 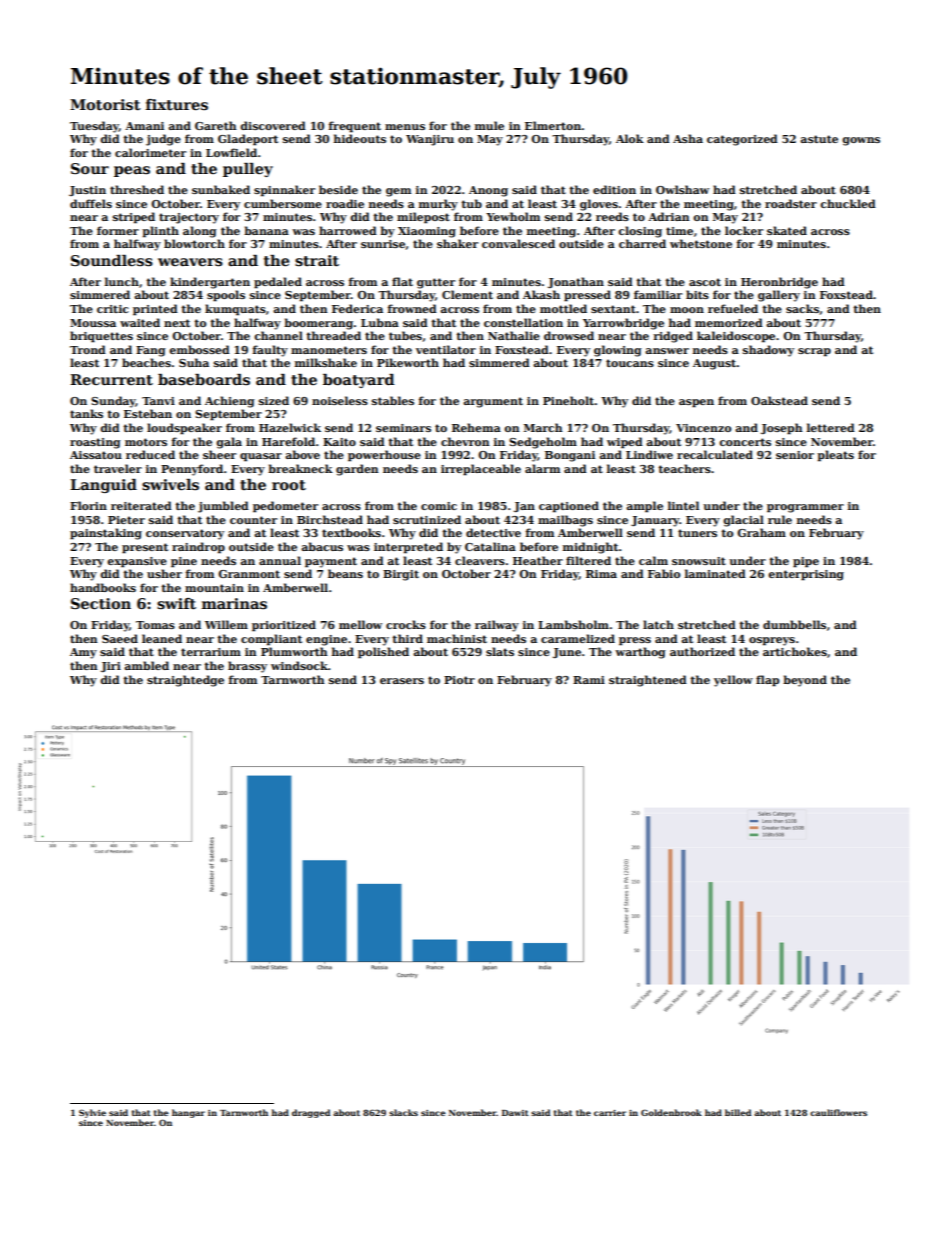 I want to click on Oakstead, so click(x=779, y=400).
